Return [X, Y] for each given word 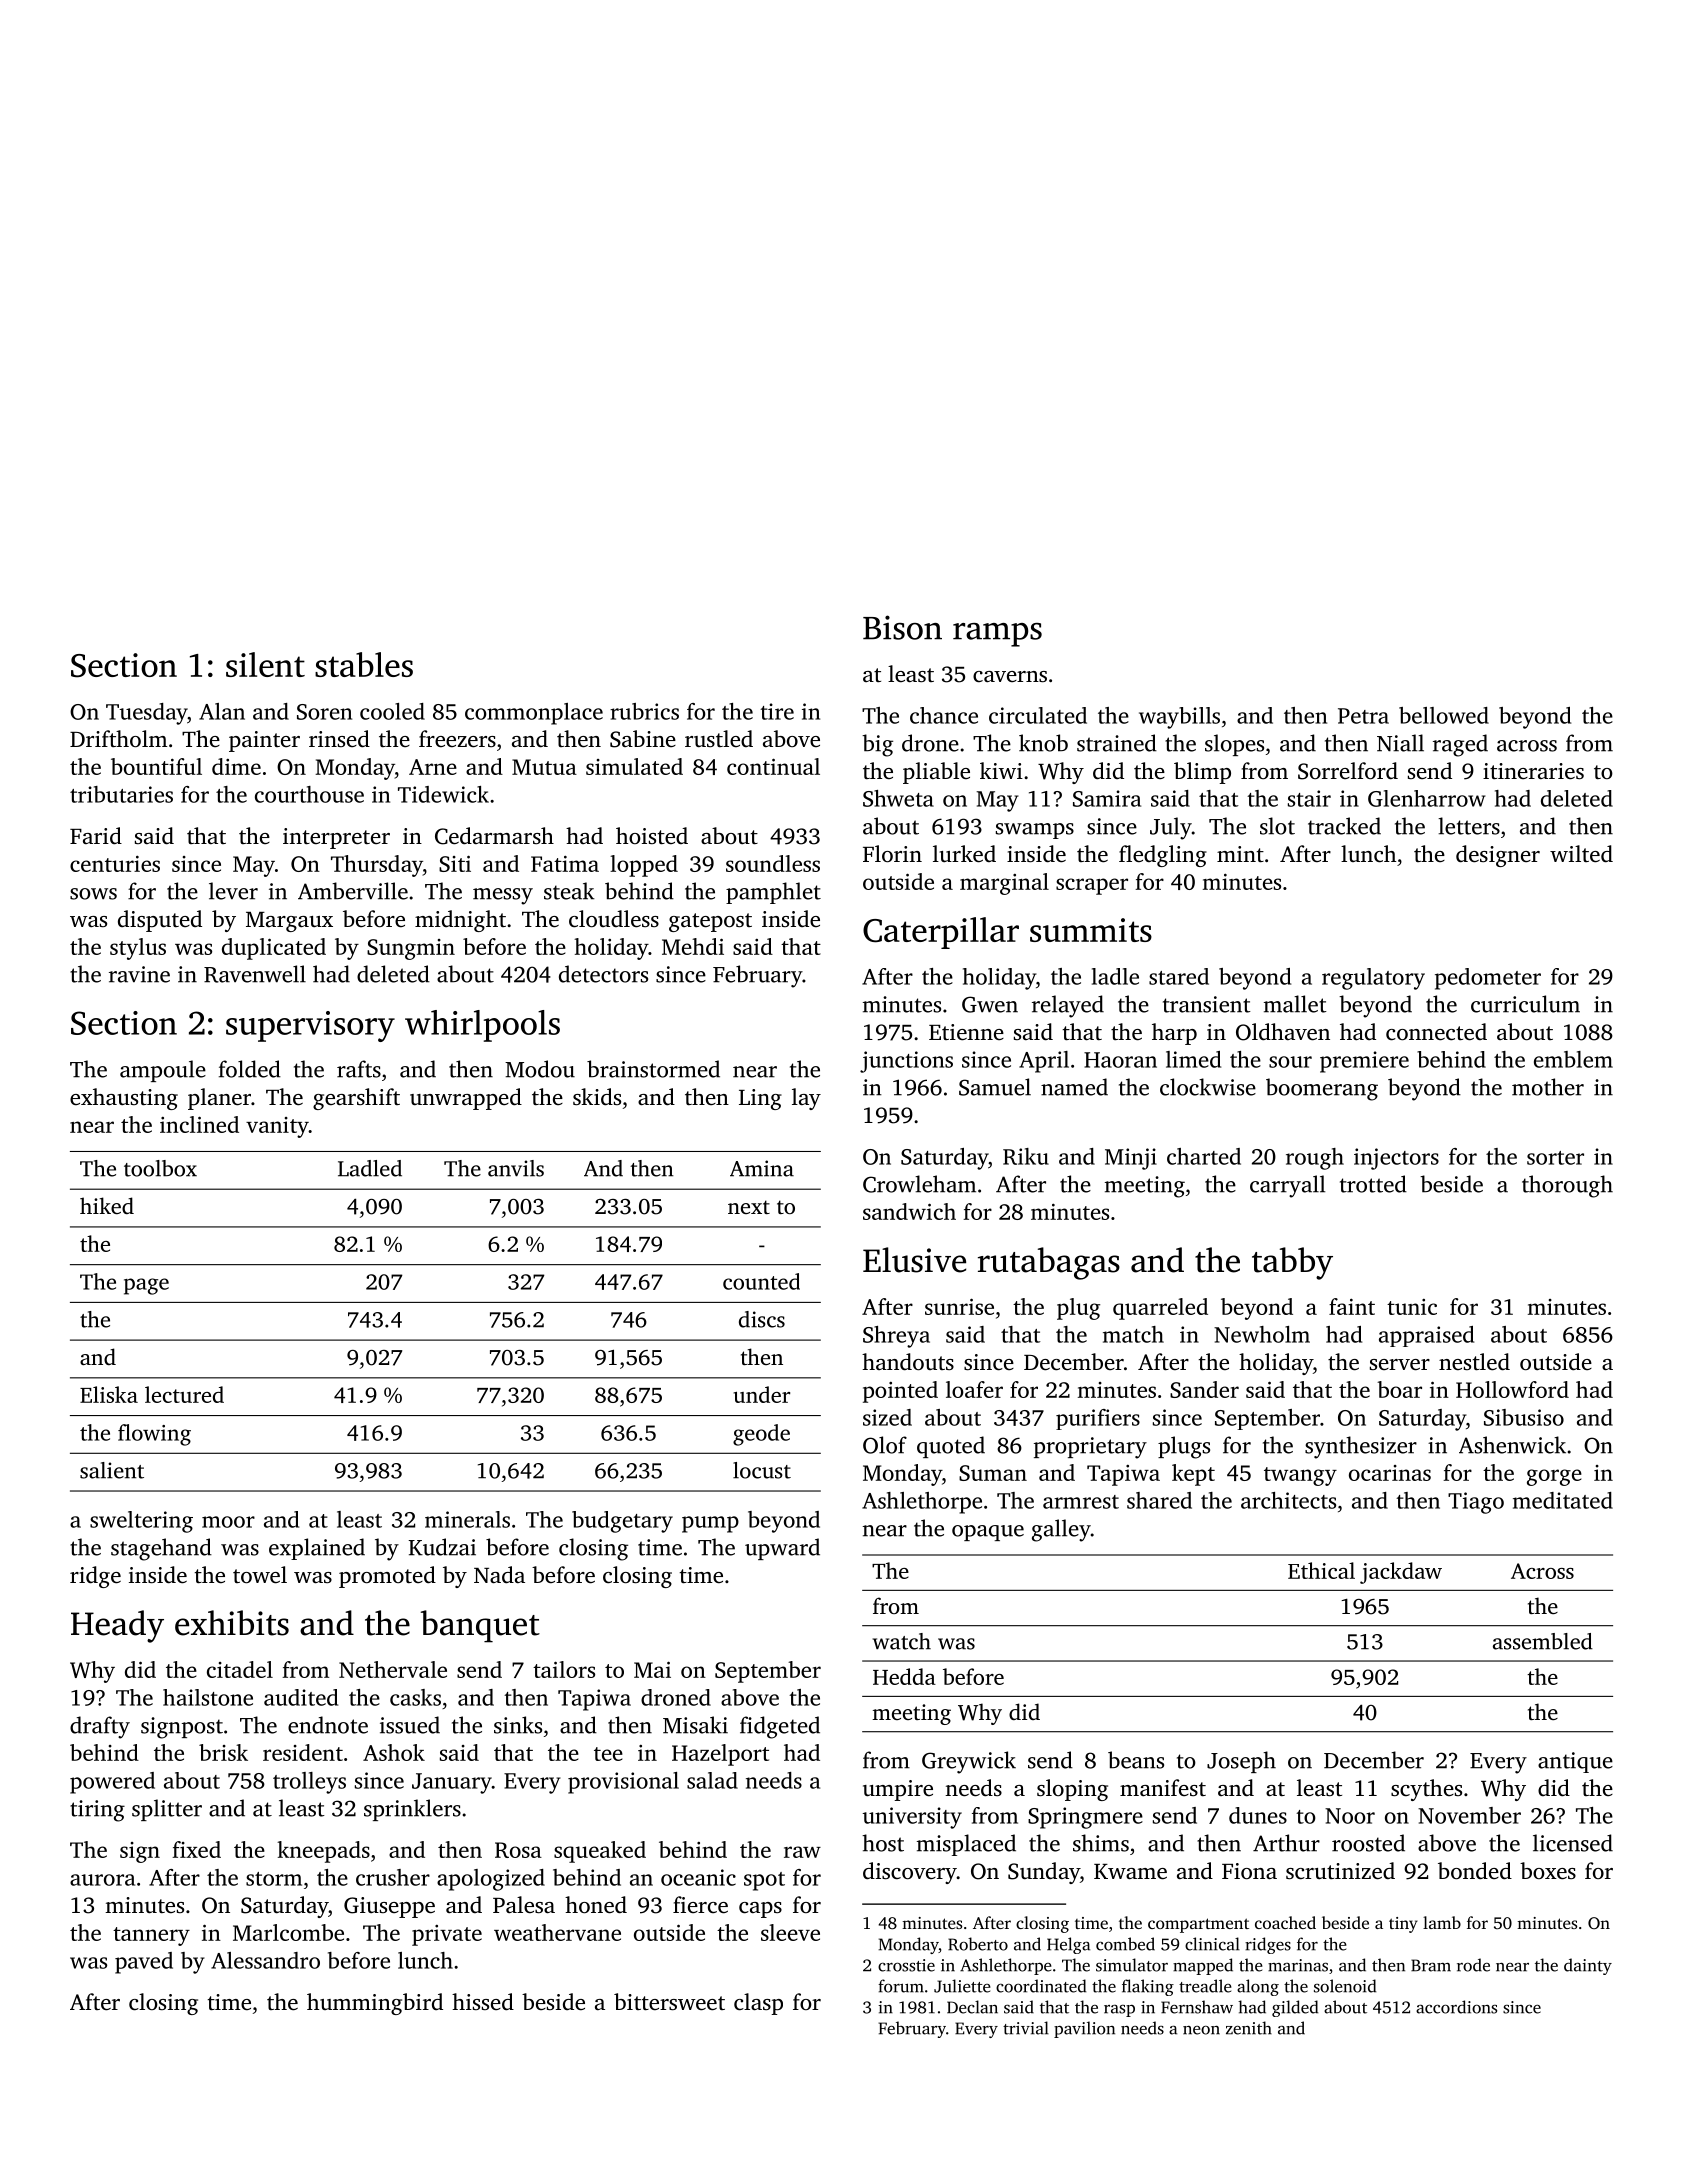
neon [1201, 2030]
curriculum [1525, 1004]
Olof [885, 1445]
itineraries [1533, 771]
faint [1352, 1306]
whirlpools [482, 1026]
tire [777, 711]
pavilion [1084, 2029]
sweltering [141, 1522]
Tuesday [146, 714]
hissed [483, 2002]
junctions [906, 1062]
